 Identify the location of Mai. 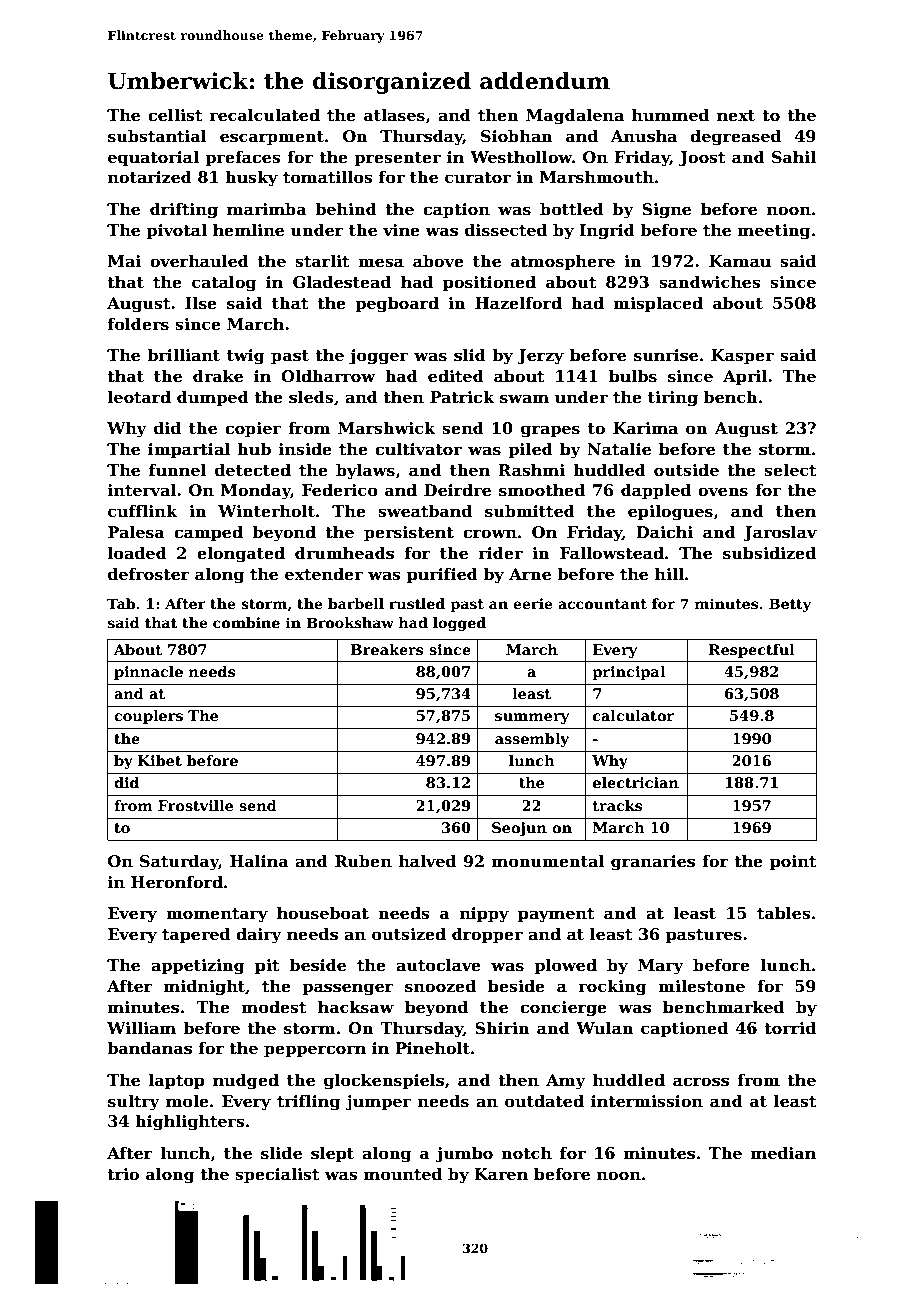
(124, 261).
